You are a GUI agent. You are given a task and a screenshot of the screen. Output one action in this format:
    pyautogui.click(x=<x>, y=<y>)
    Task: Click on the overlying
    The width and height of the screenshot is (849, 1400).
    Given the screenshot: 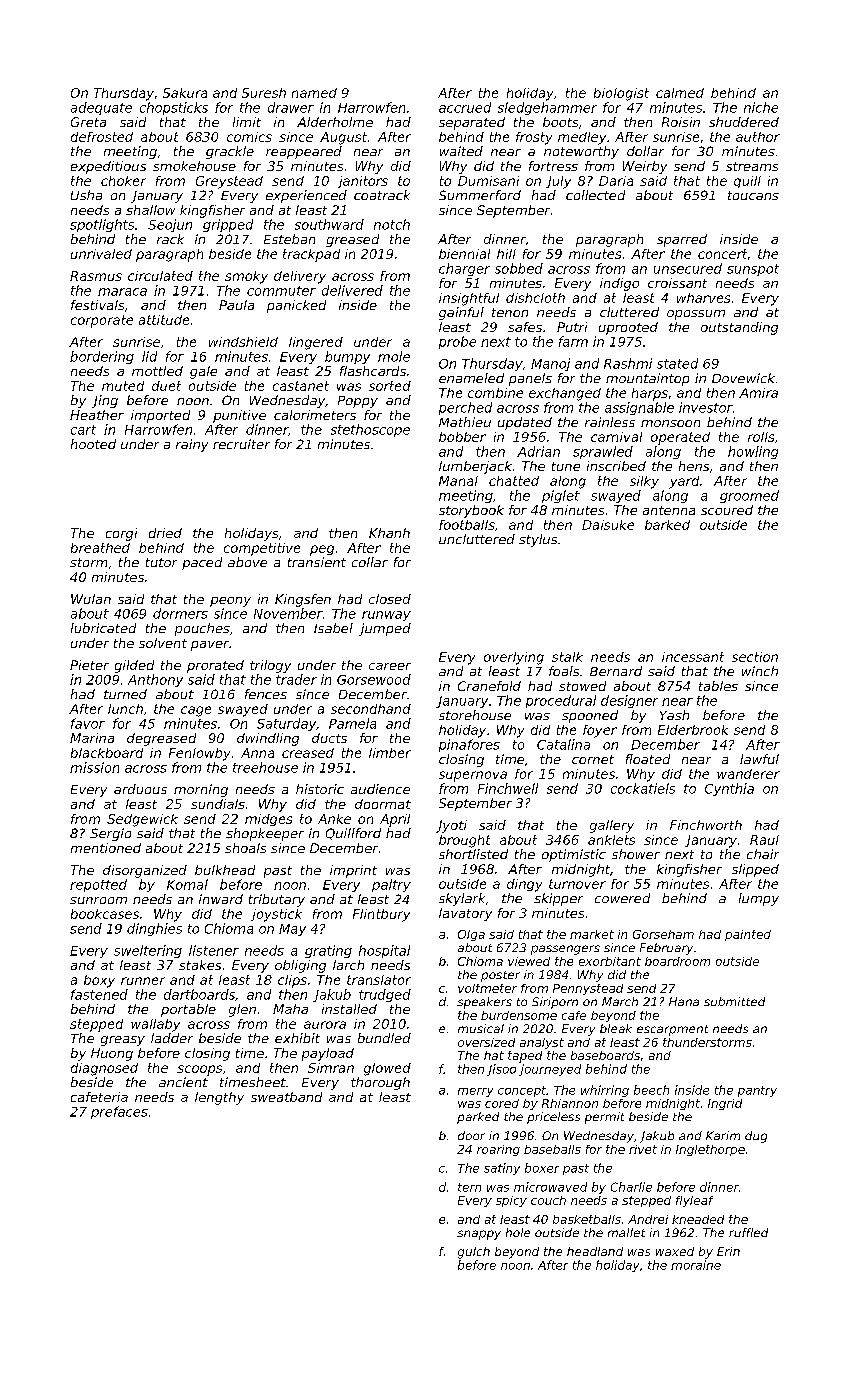 What is the action you would take?
    pyautogui.click(x=514, y=658)
